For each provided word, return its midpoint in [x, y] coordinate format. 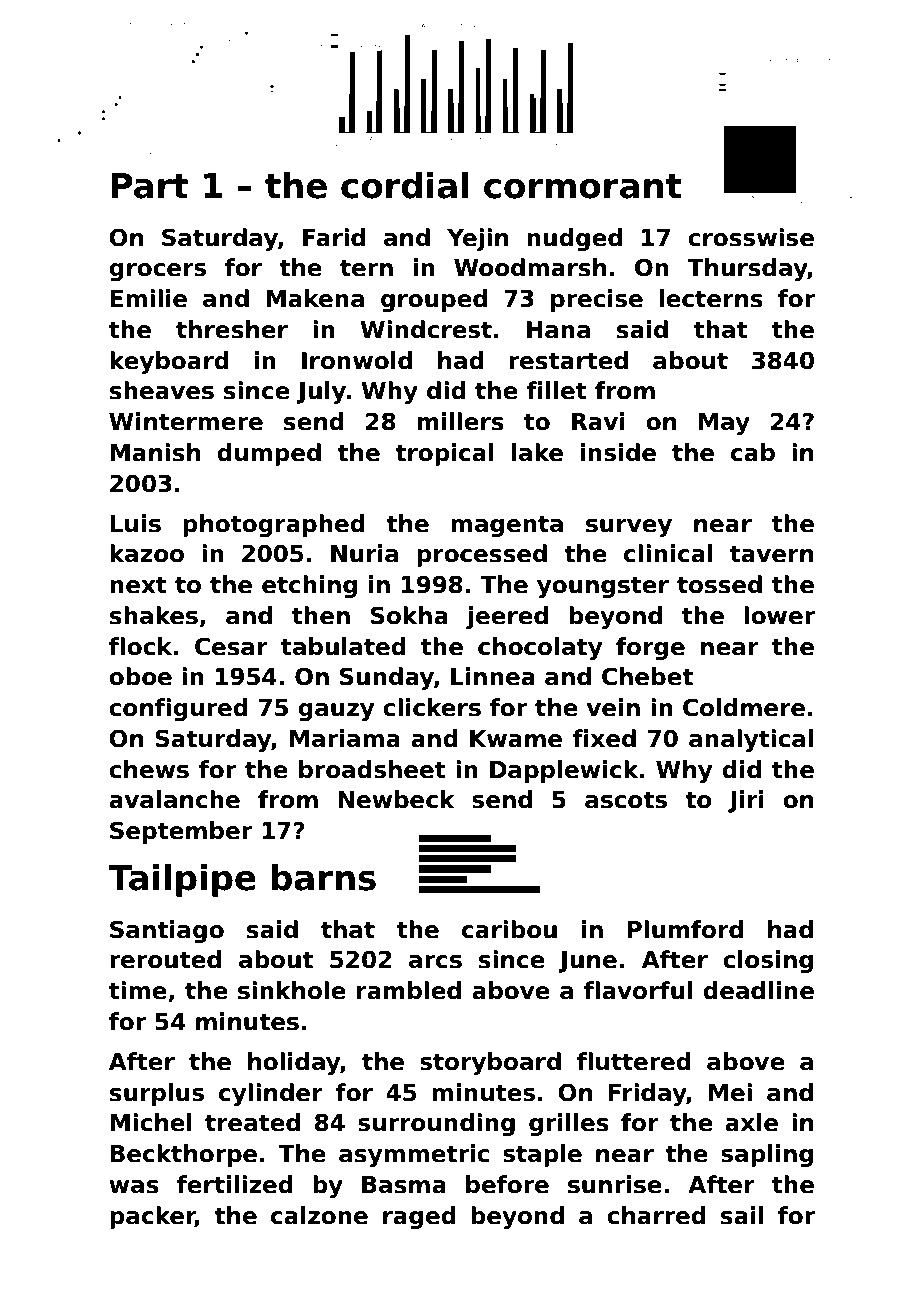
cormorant [582, 186]
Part [149, 186]
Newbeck [396, 799]
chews [149, 769]
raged [419, 1217]
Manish [155, 452]
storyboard [490, 1063]
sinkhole [292, 990]
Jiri [746, 801]
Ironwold [357, 360]
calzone [319, 1215]
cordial [404, 185]
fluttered [634, 1061]
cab [753, 452]
